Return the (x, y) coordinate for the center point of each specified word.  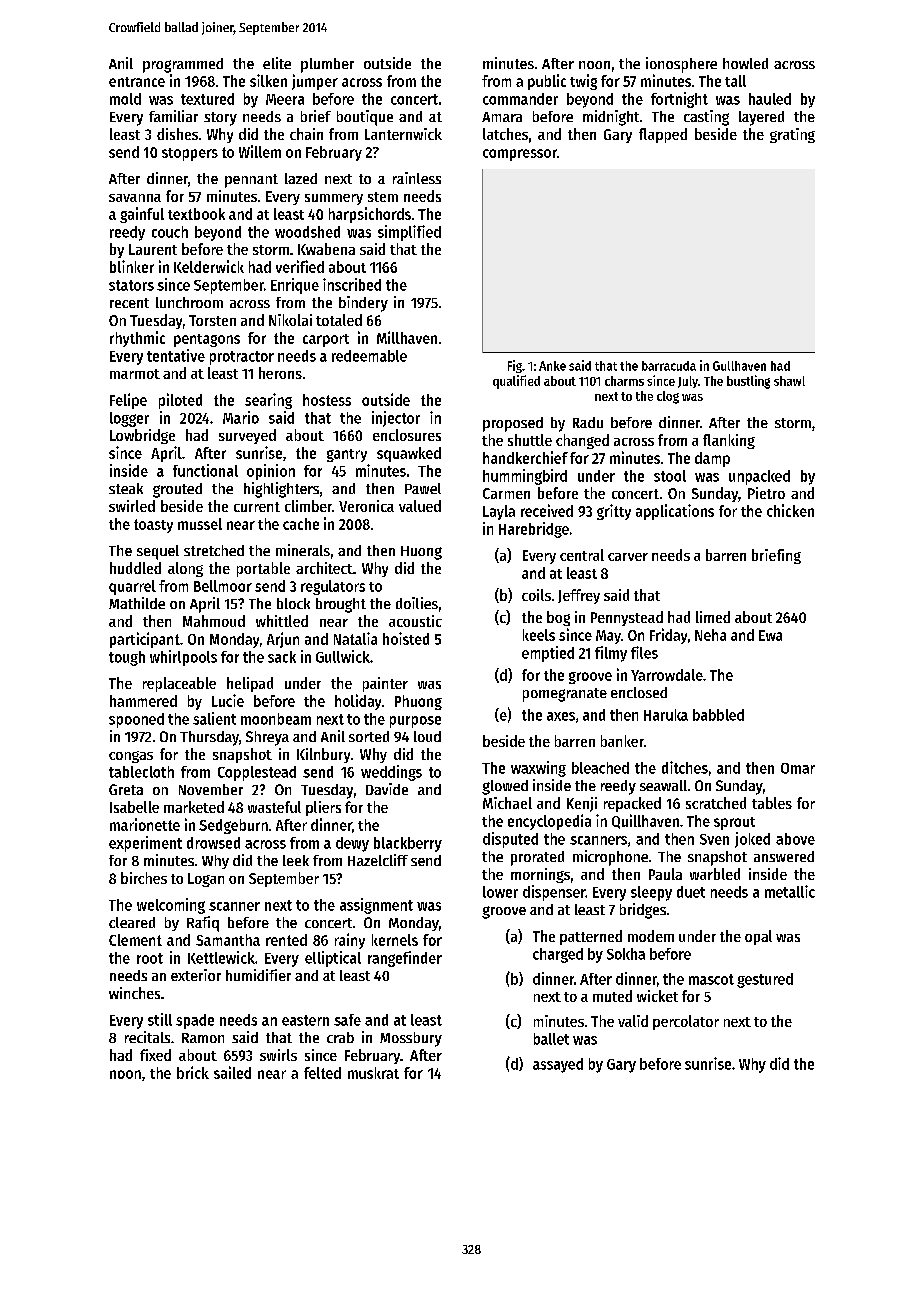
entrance (137, 82)
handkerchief (525, 457)
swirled (132, 506)
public (547, 82)
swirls (278, 1055)
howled (745, 63)
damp (712, 459)
